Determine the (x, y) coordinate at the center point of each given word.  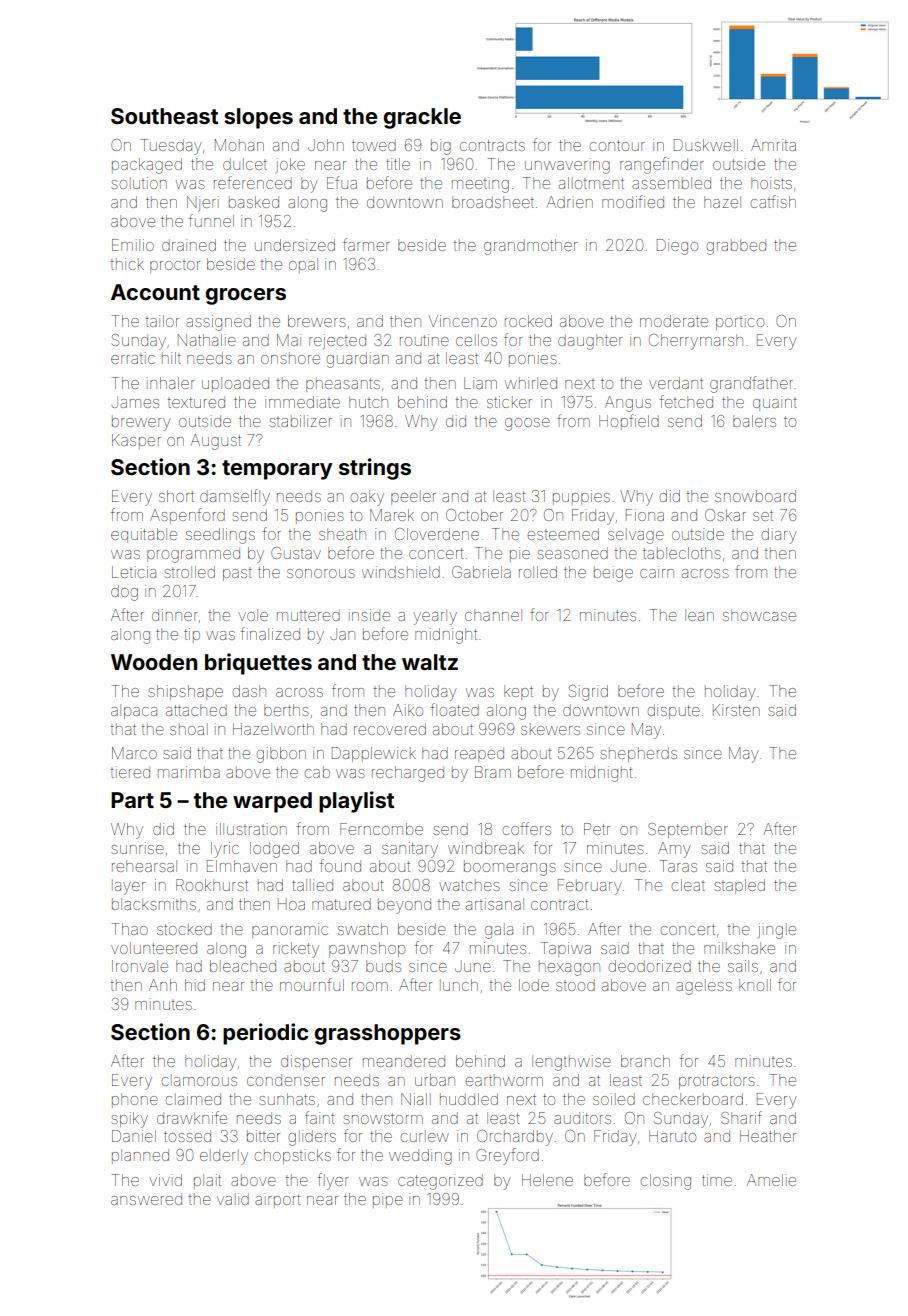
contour (617, 145)
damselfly (235, 497)
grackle (422, 118)
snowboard (755, 496)
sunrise (137, 848)
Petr (597, 829)
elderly (224, 1157)
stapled (739, 886)
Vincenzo (462, 321)
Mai (289, 340)
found (340, 865)
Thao (130, 929)
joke (290, 166)
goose (527, 424)
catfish (773, 201)
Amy (674, 850)
